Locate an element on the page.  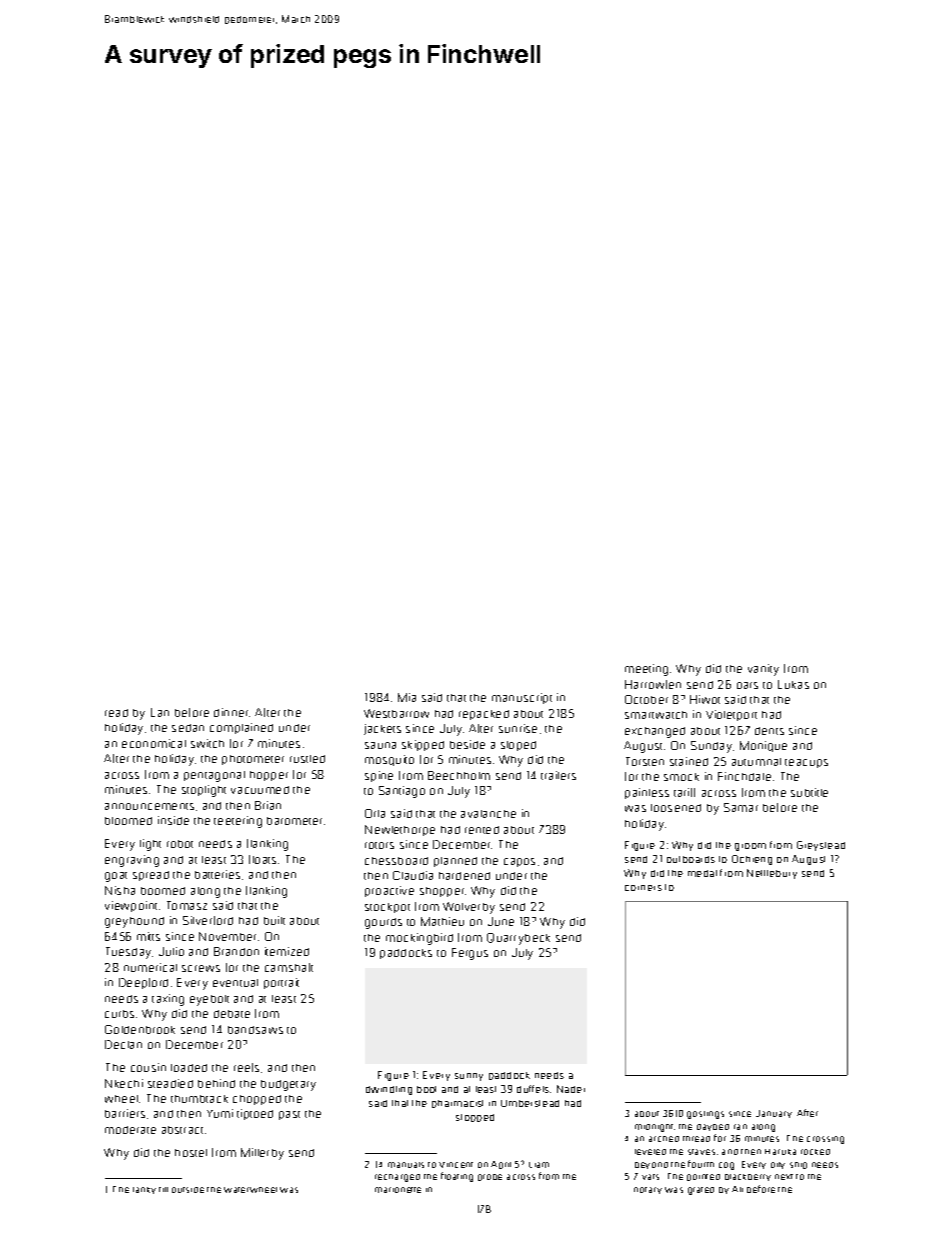
lanky is located at coordinates (144, 1190).
